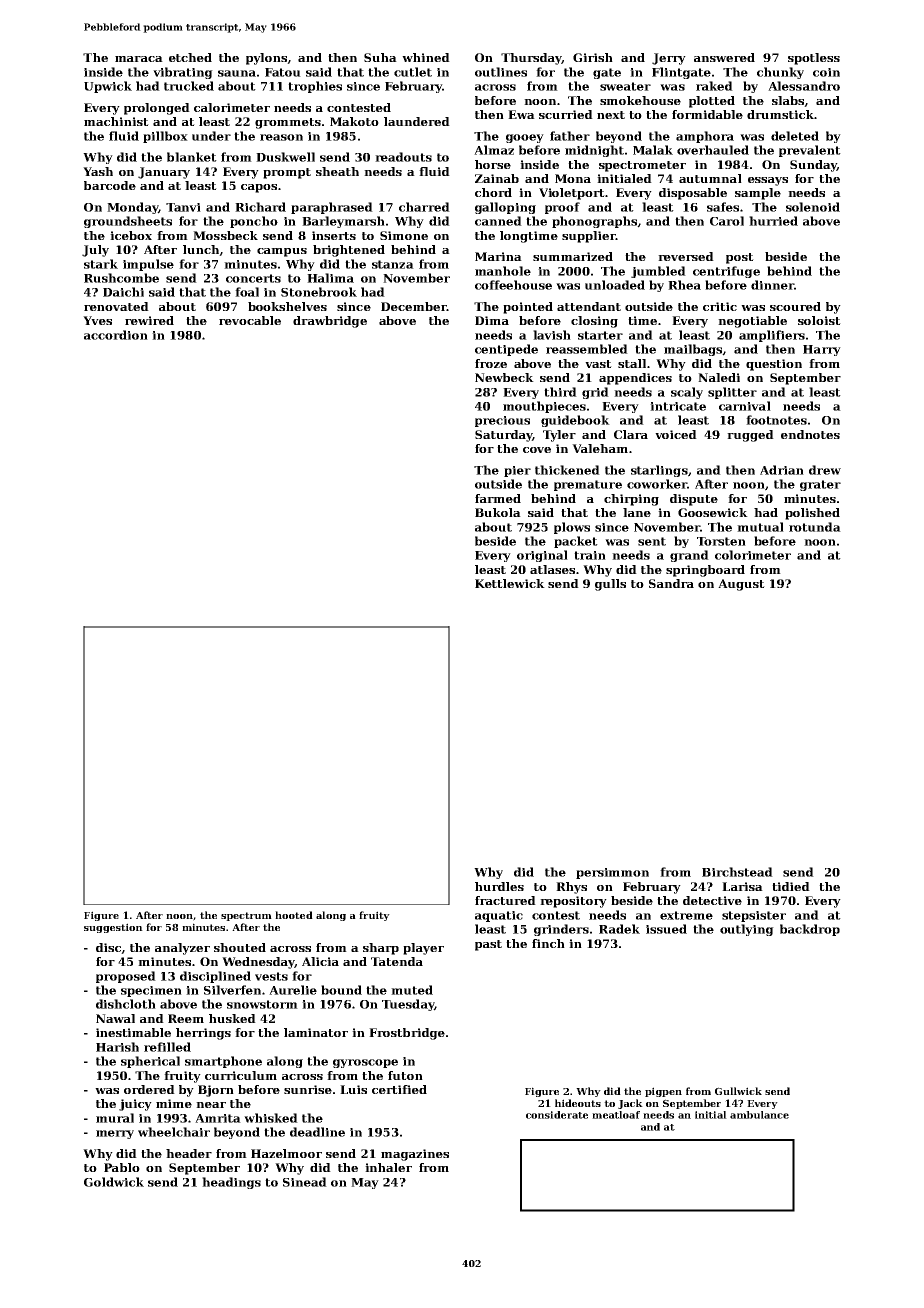 The height and width of the screenshot is (1308, 924). Describe the element at coordinates (741, 585) in the screenshot. I see `August` at that location.
